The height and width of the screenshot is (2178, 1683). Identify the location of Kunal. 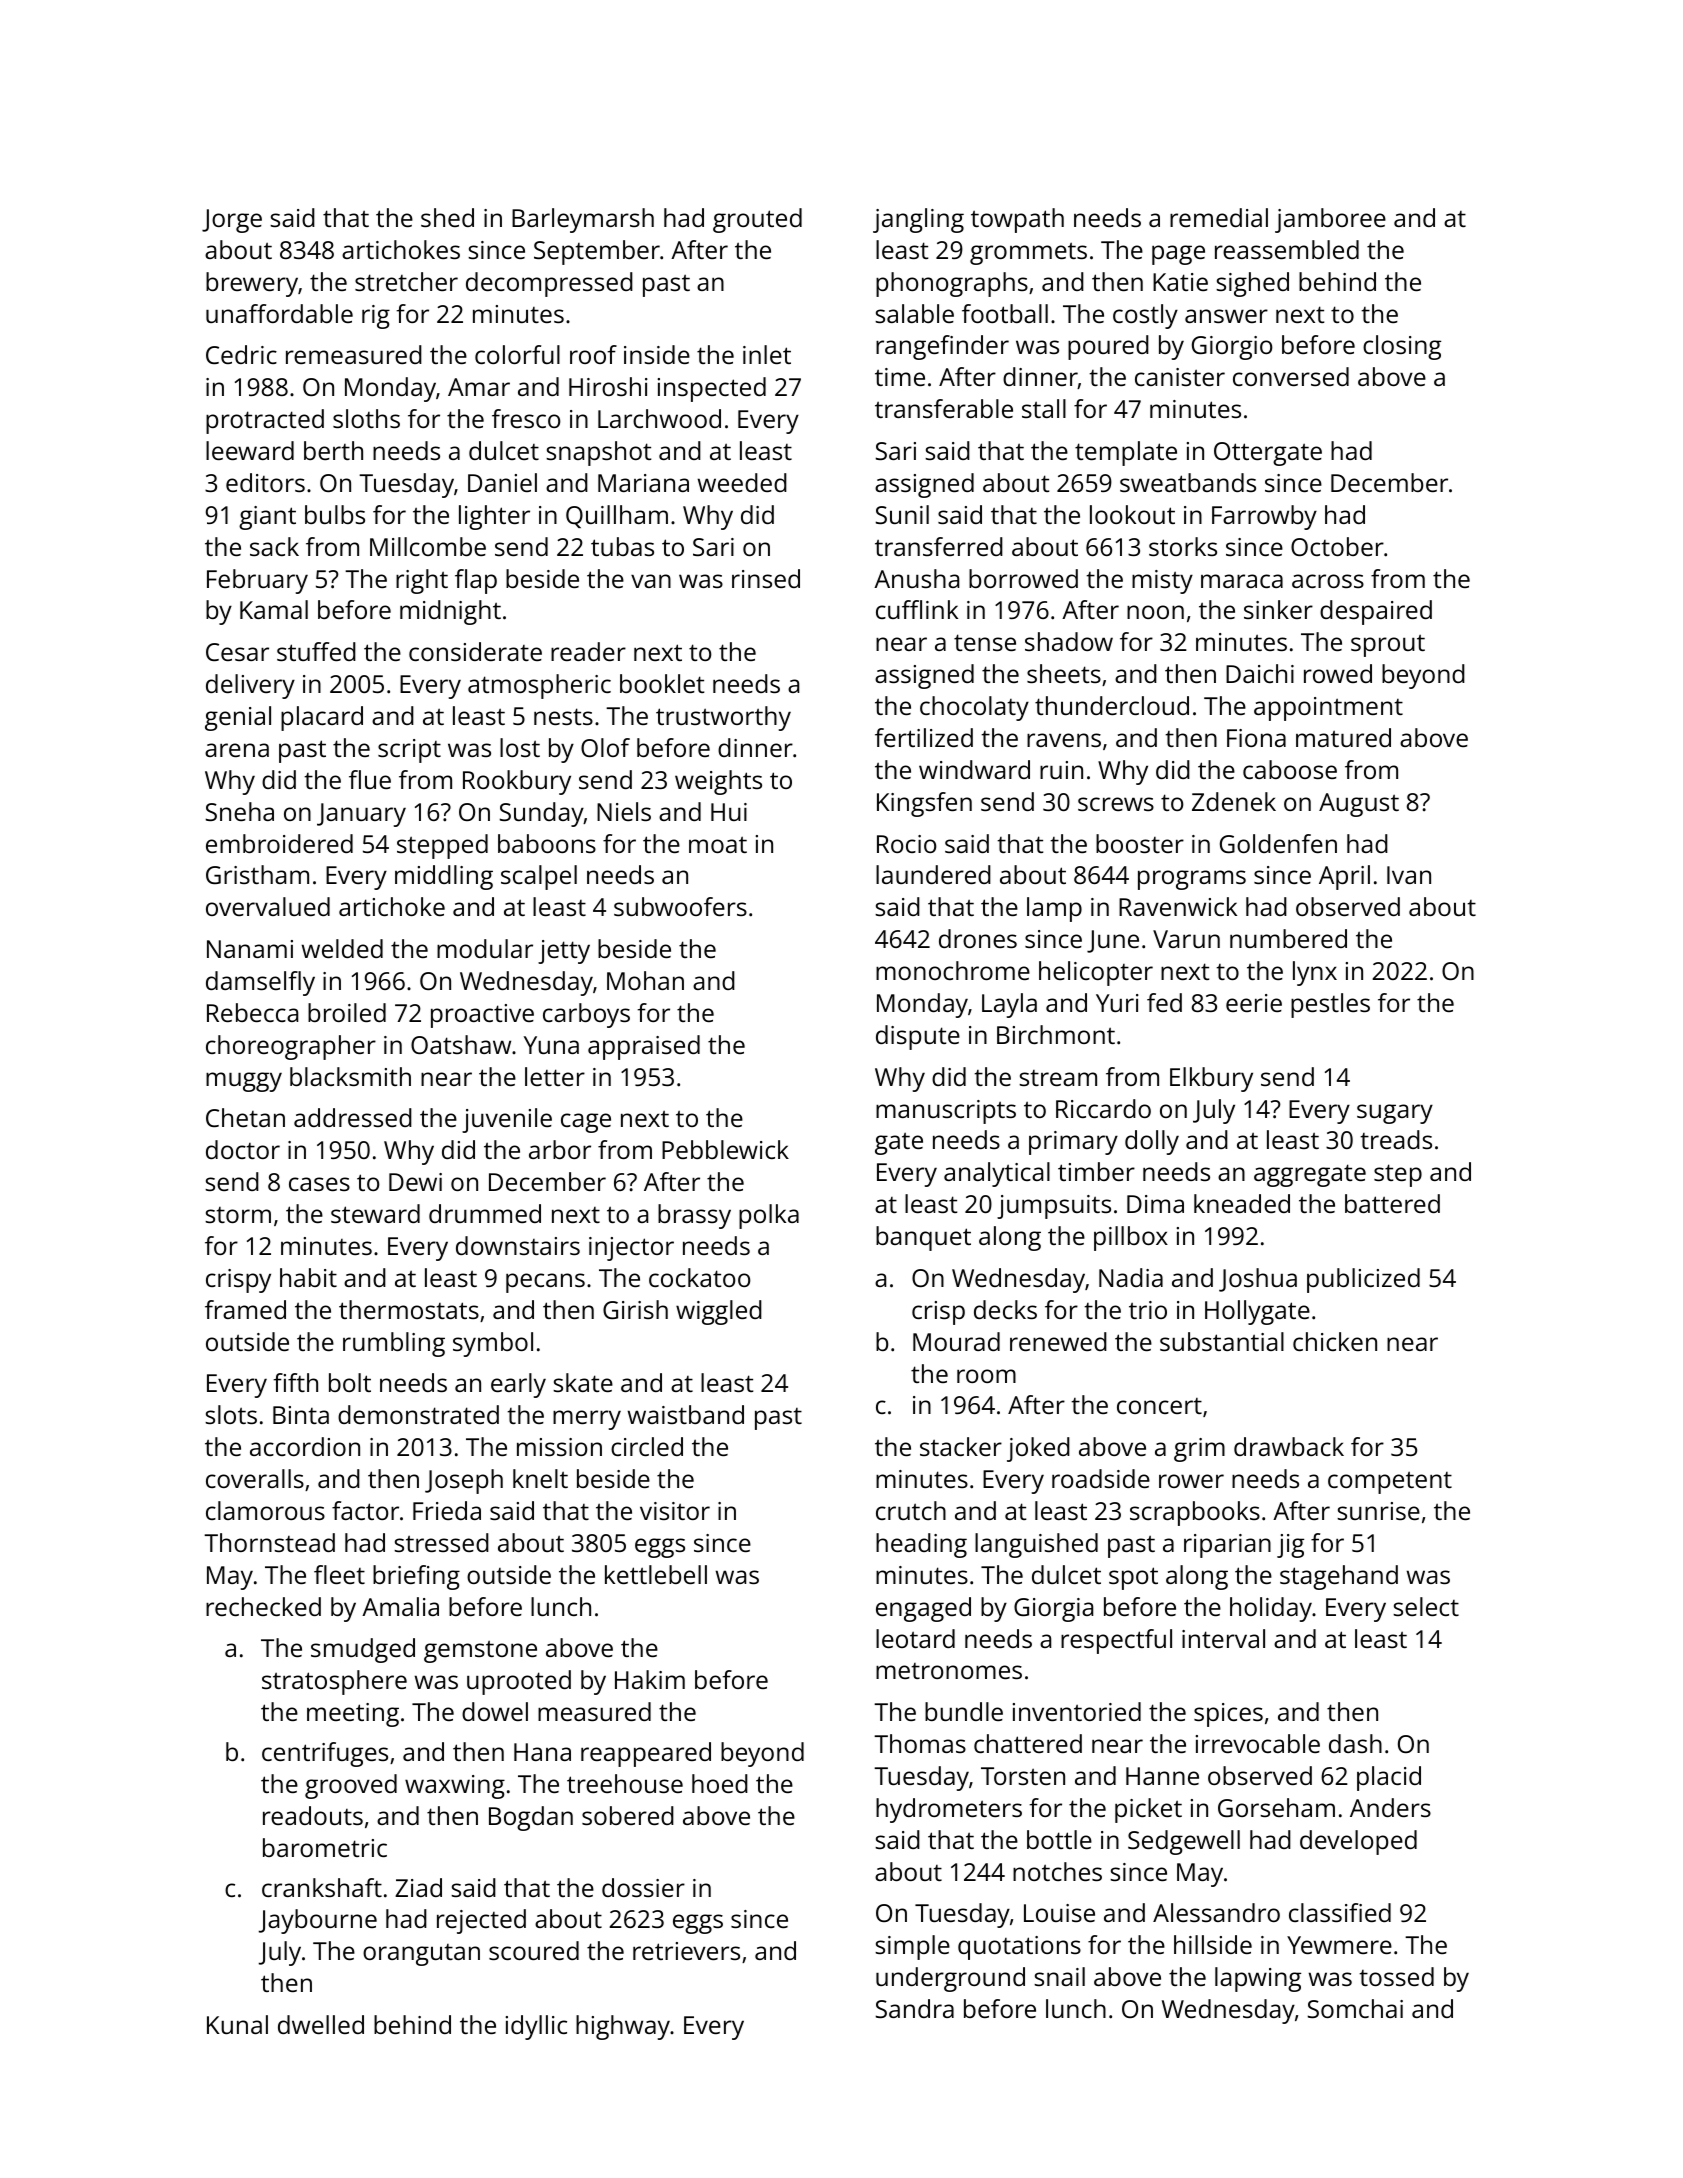
(237, 2024).
